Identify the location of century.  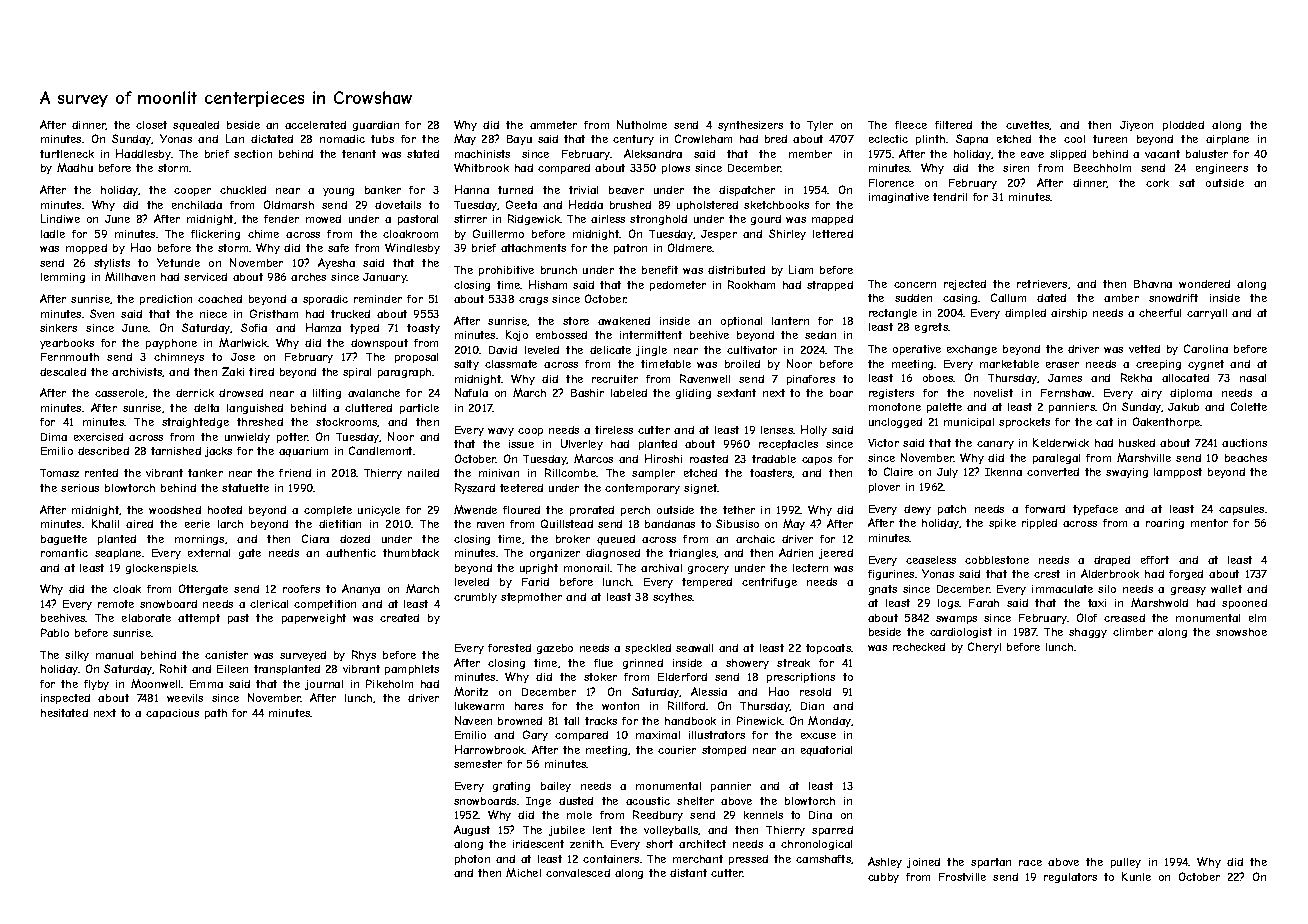
(633, 140).
